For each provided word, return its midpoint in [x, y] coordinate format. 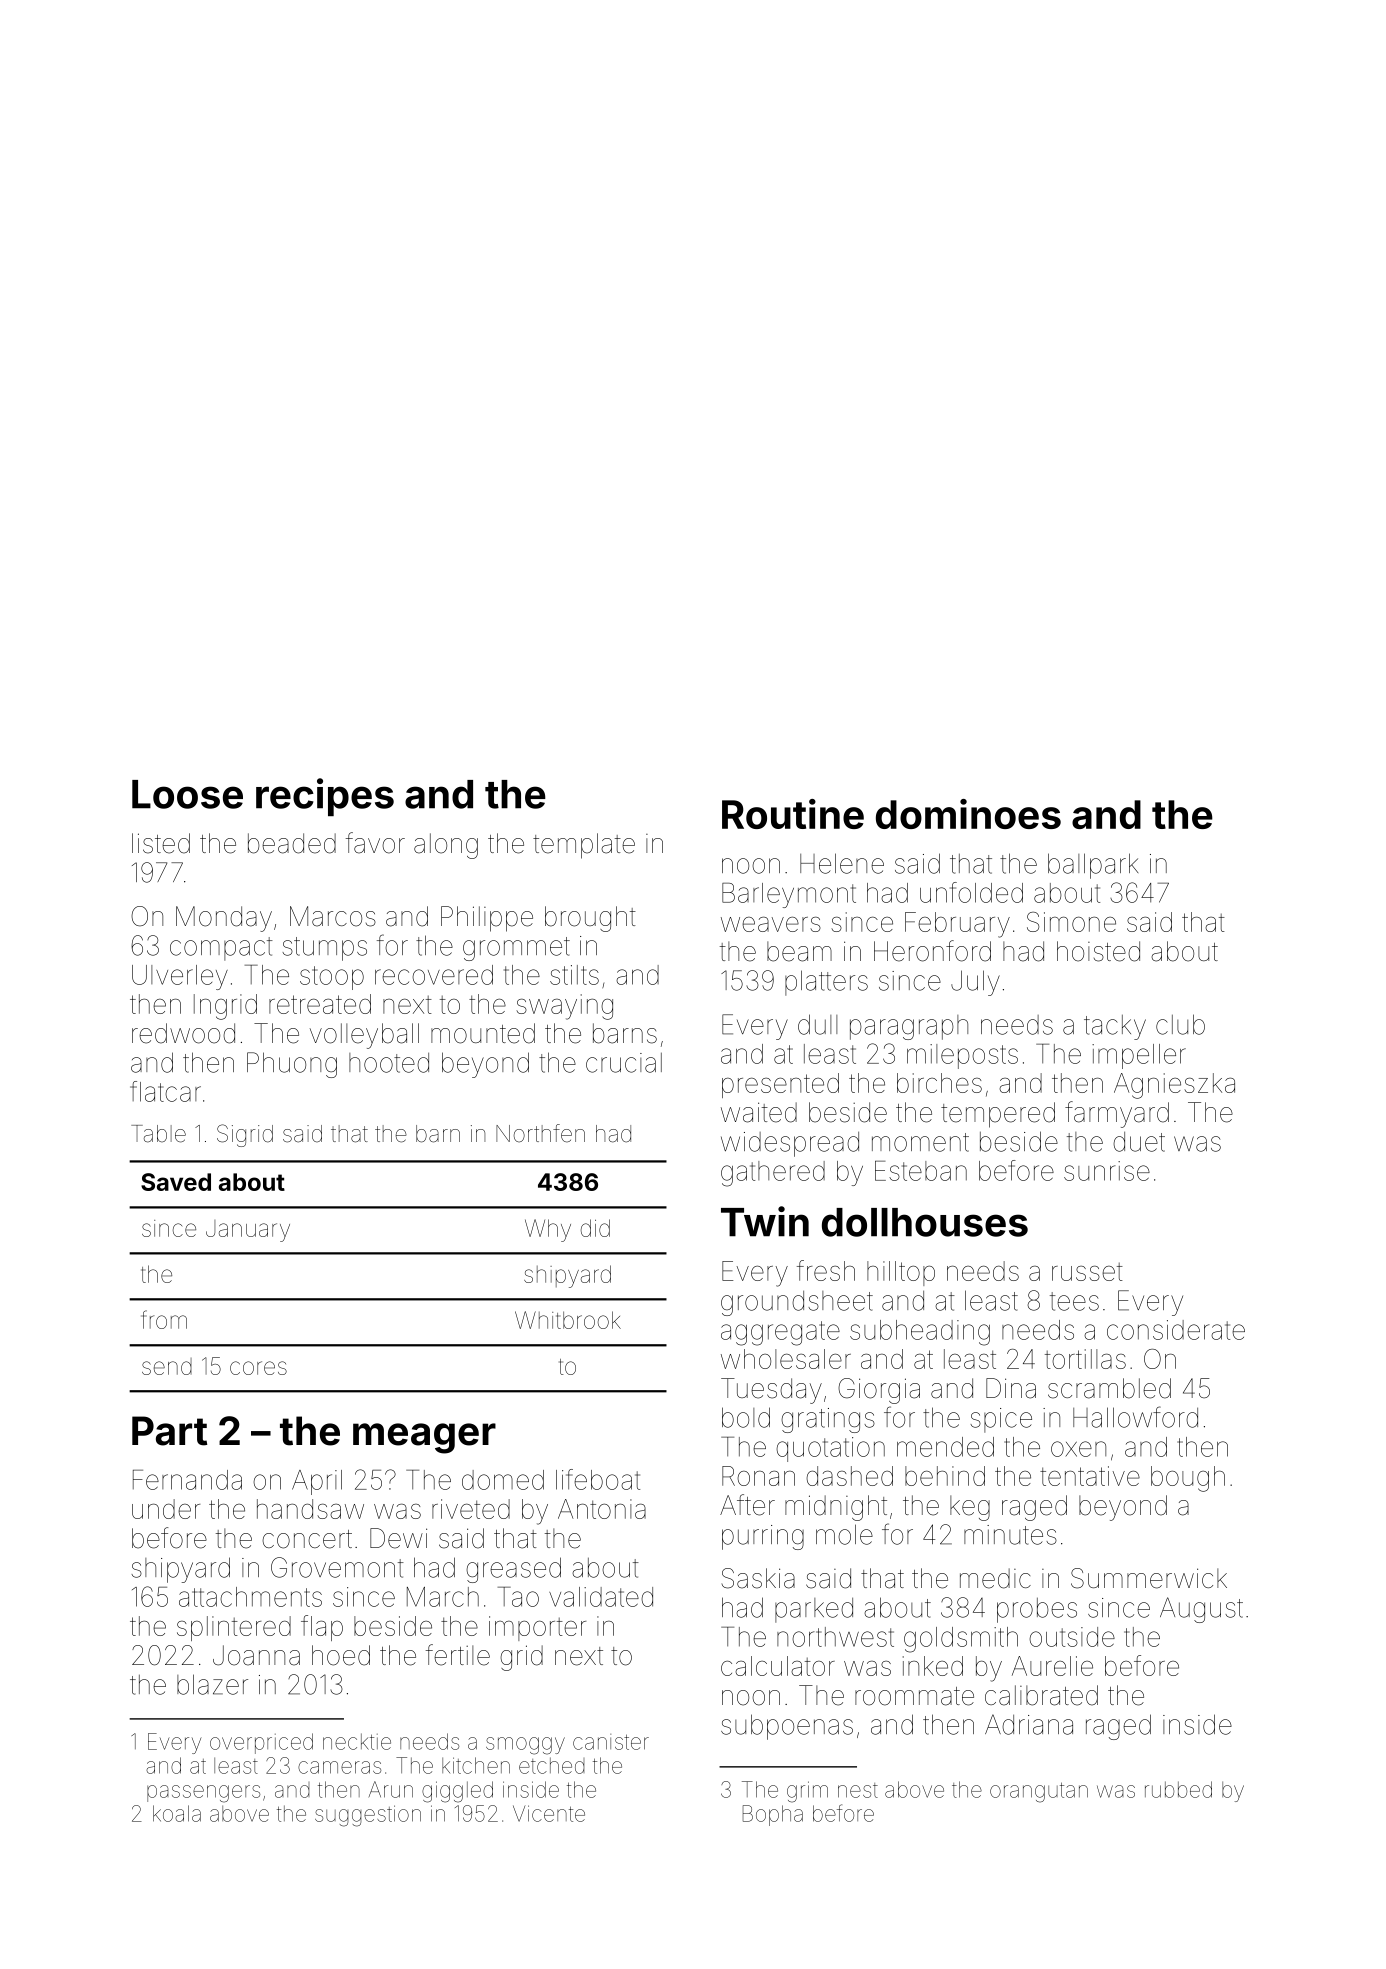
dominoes [968, 814]
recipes [325, 797]
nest [858, 1790]
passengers [203, 1794]
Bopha [773, 1815]
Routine [793, 814]
